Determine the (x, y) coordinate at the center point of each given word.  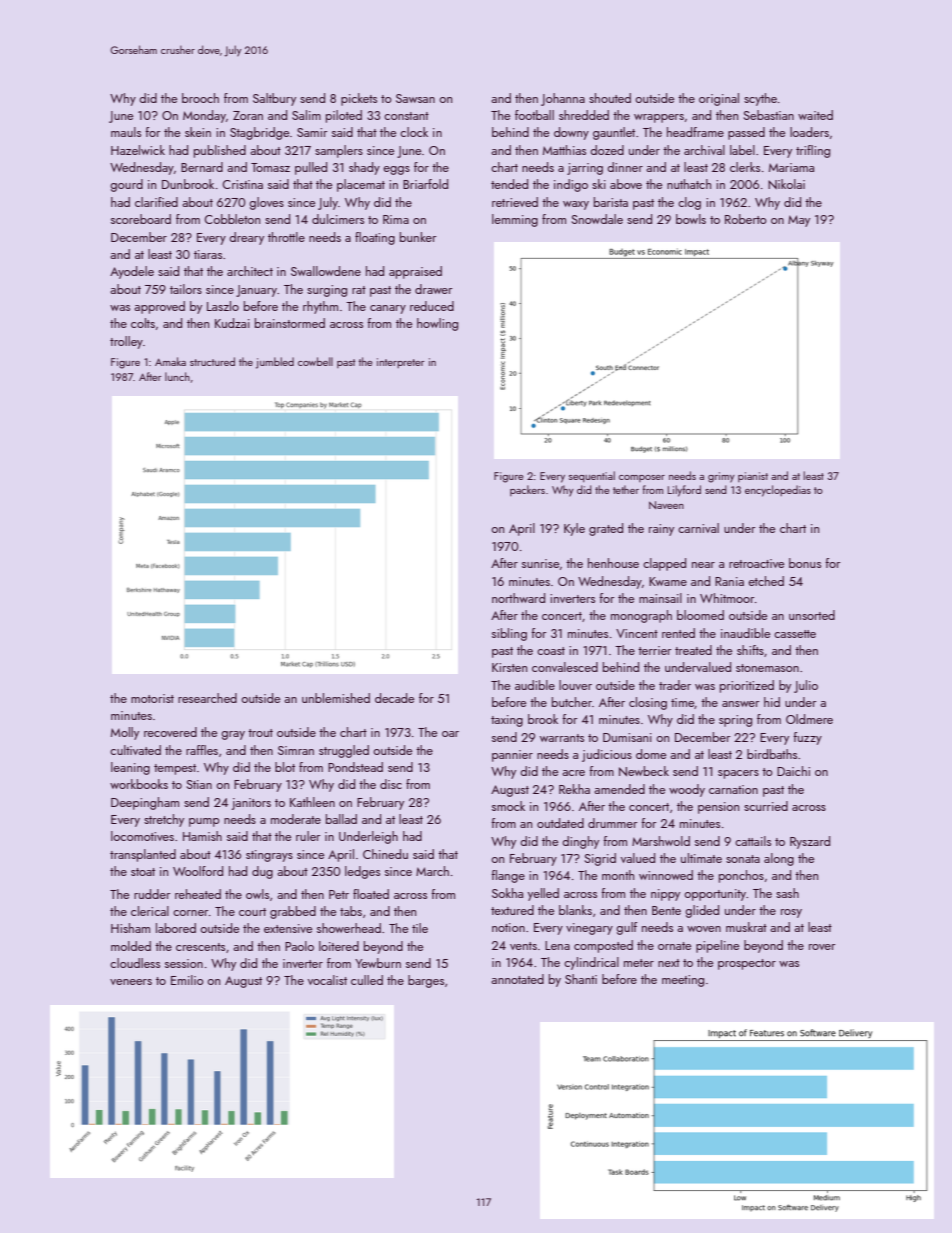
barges (426, 981)
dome (651, 754)
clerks (745, 167)
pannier (512, 756)
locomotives (142, 836)
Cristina (243, 184)
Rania (729, 581)
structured (212, 361)
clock (414, 132)
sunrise (540, 563)
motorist (152, 698)
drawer (433, 289)
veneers (131, 982)
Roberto (746, 219)
